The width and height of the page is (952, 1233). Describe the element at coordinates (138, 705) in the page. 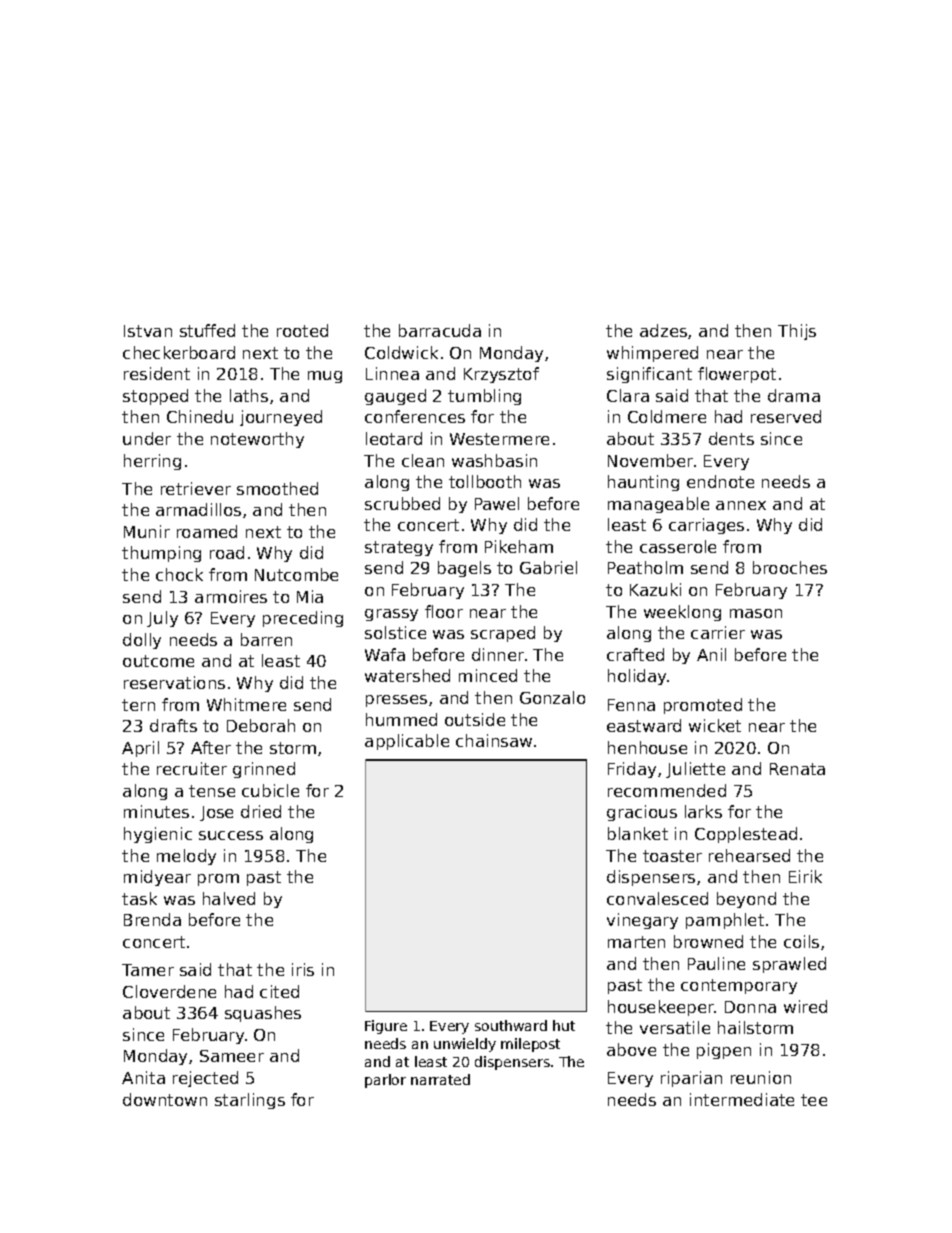

I see `tern` at that location.
